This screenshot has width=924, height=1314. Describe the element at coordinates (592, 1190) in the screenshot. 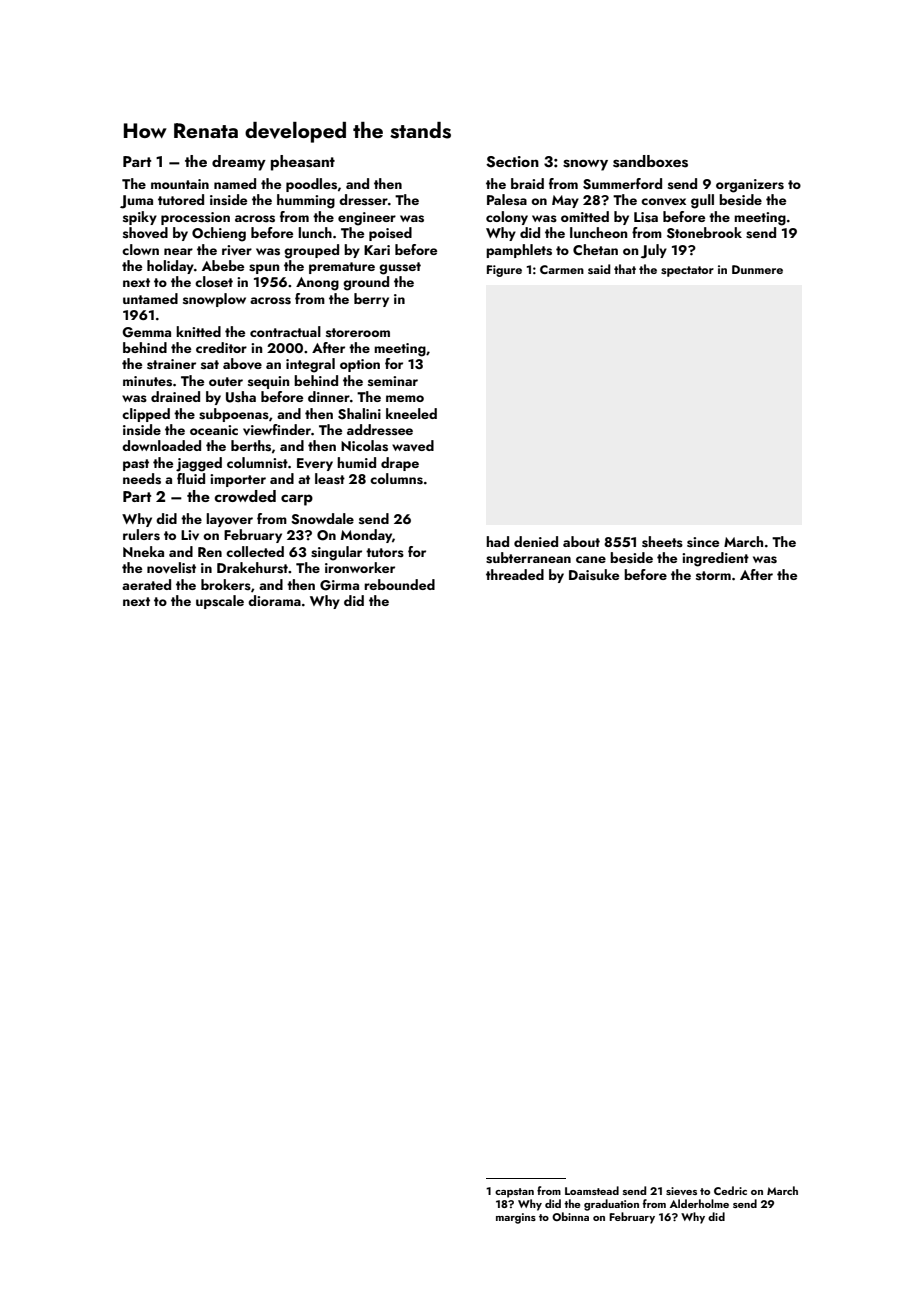

I see `Loamstead` at that location.
